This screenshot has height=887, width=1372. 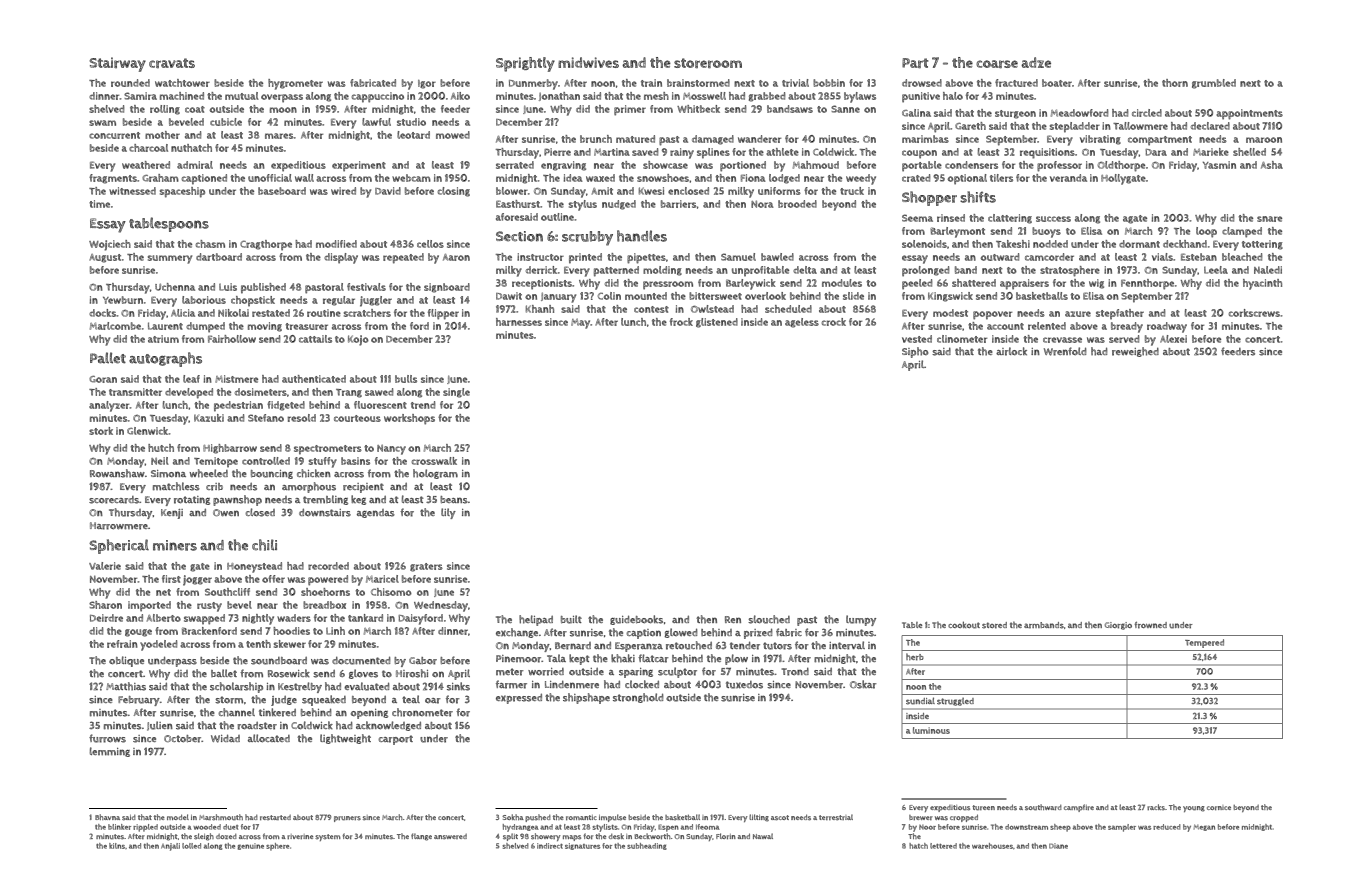 What do you see at coordinates (1272, 165) in the screenshot?
I see `Asha` at bounding box center [1272, 165].
